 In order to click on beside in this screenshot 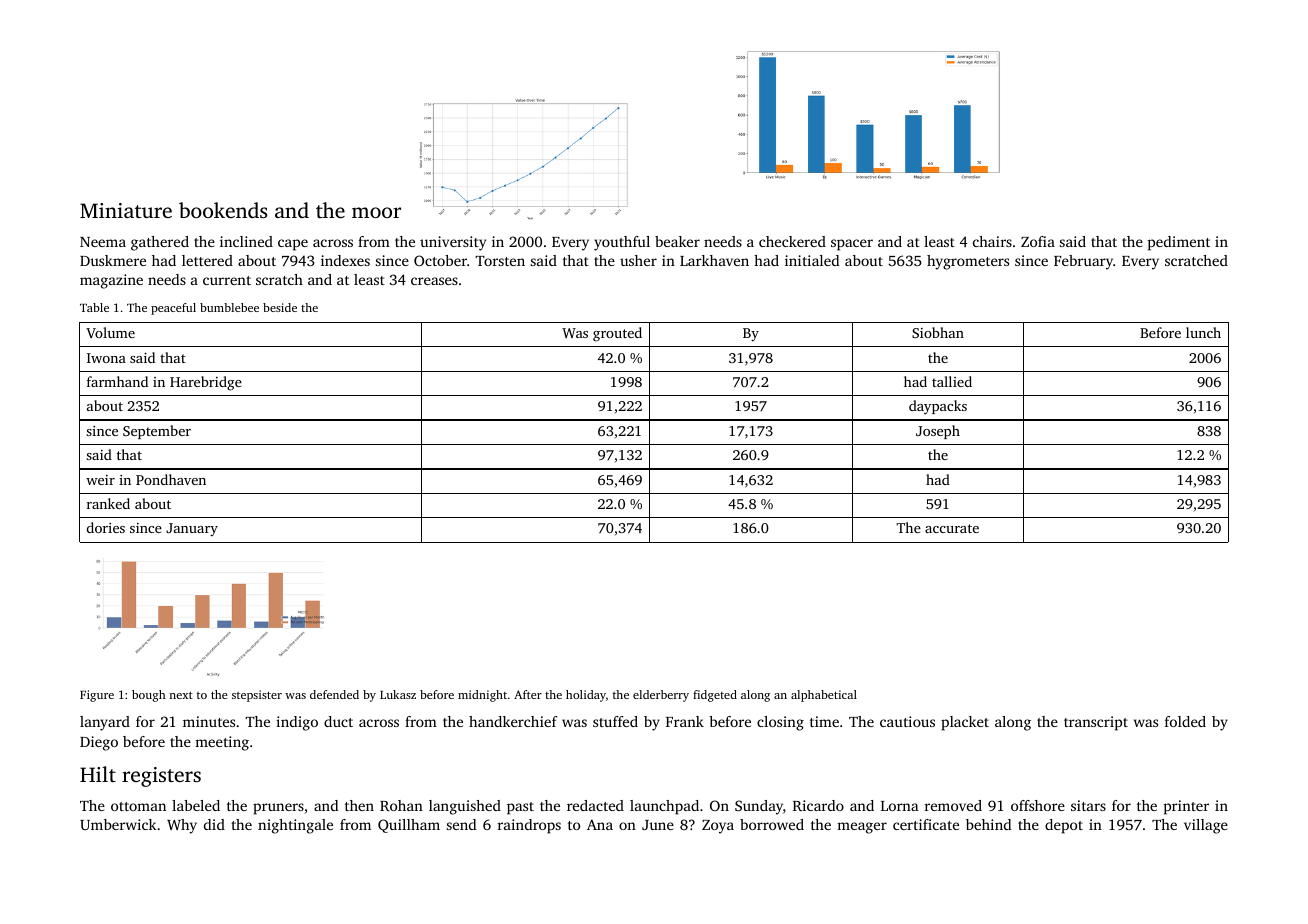, I will do `click(280, 307)`.
